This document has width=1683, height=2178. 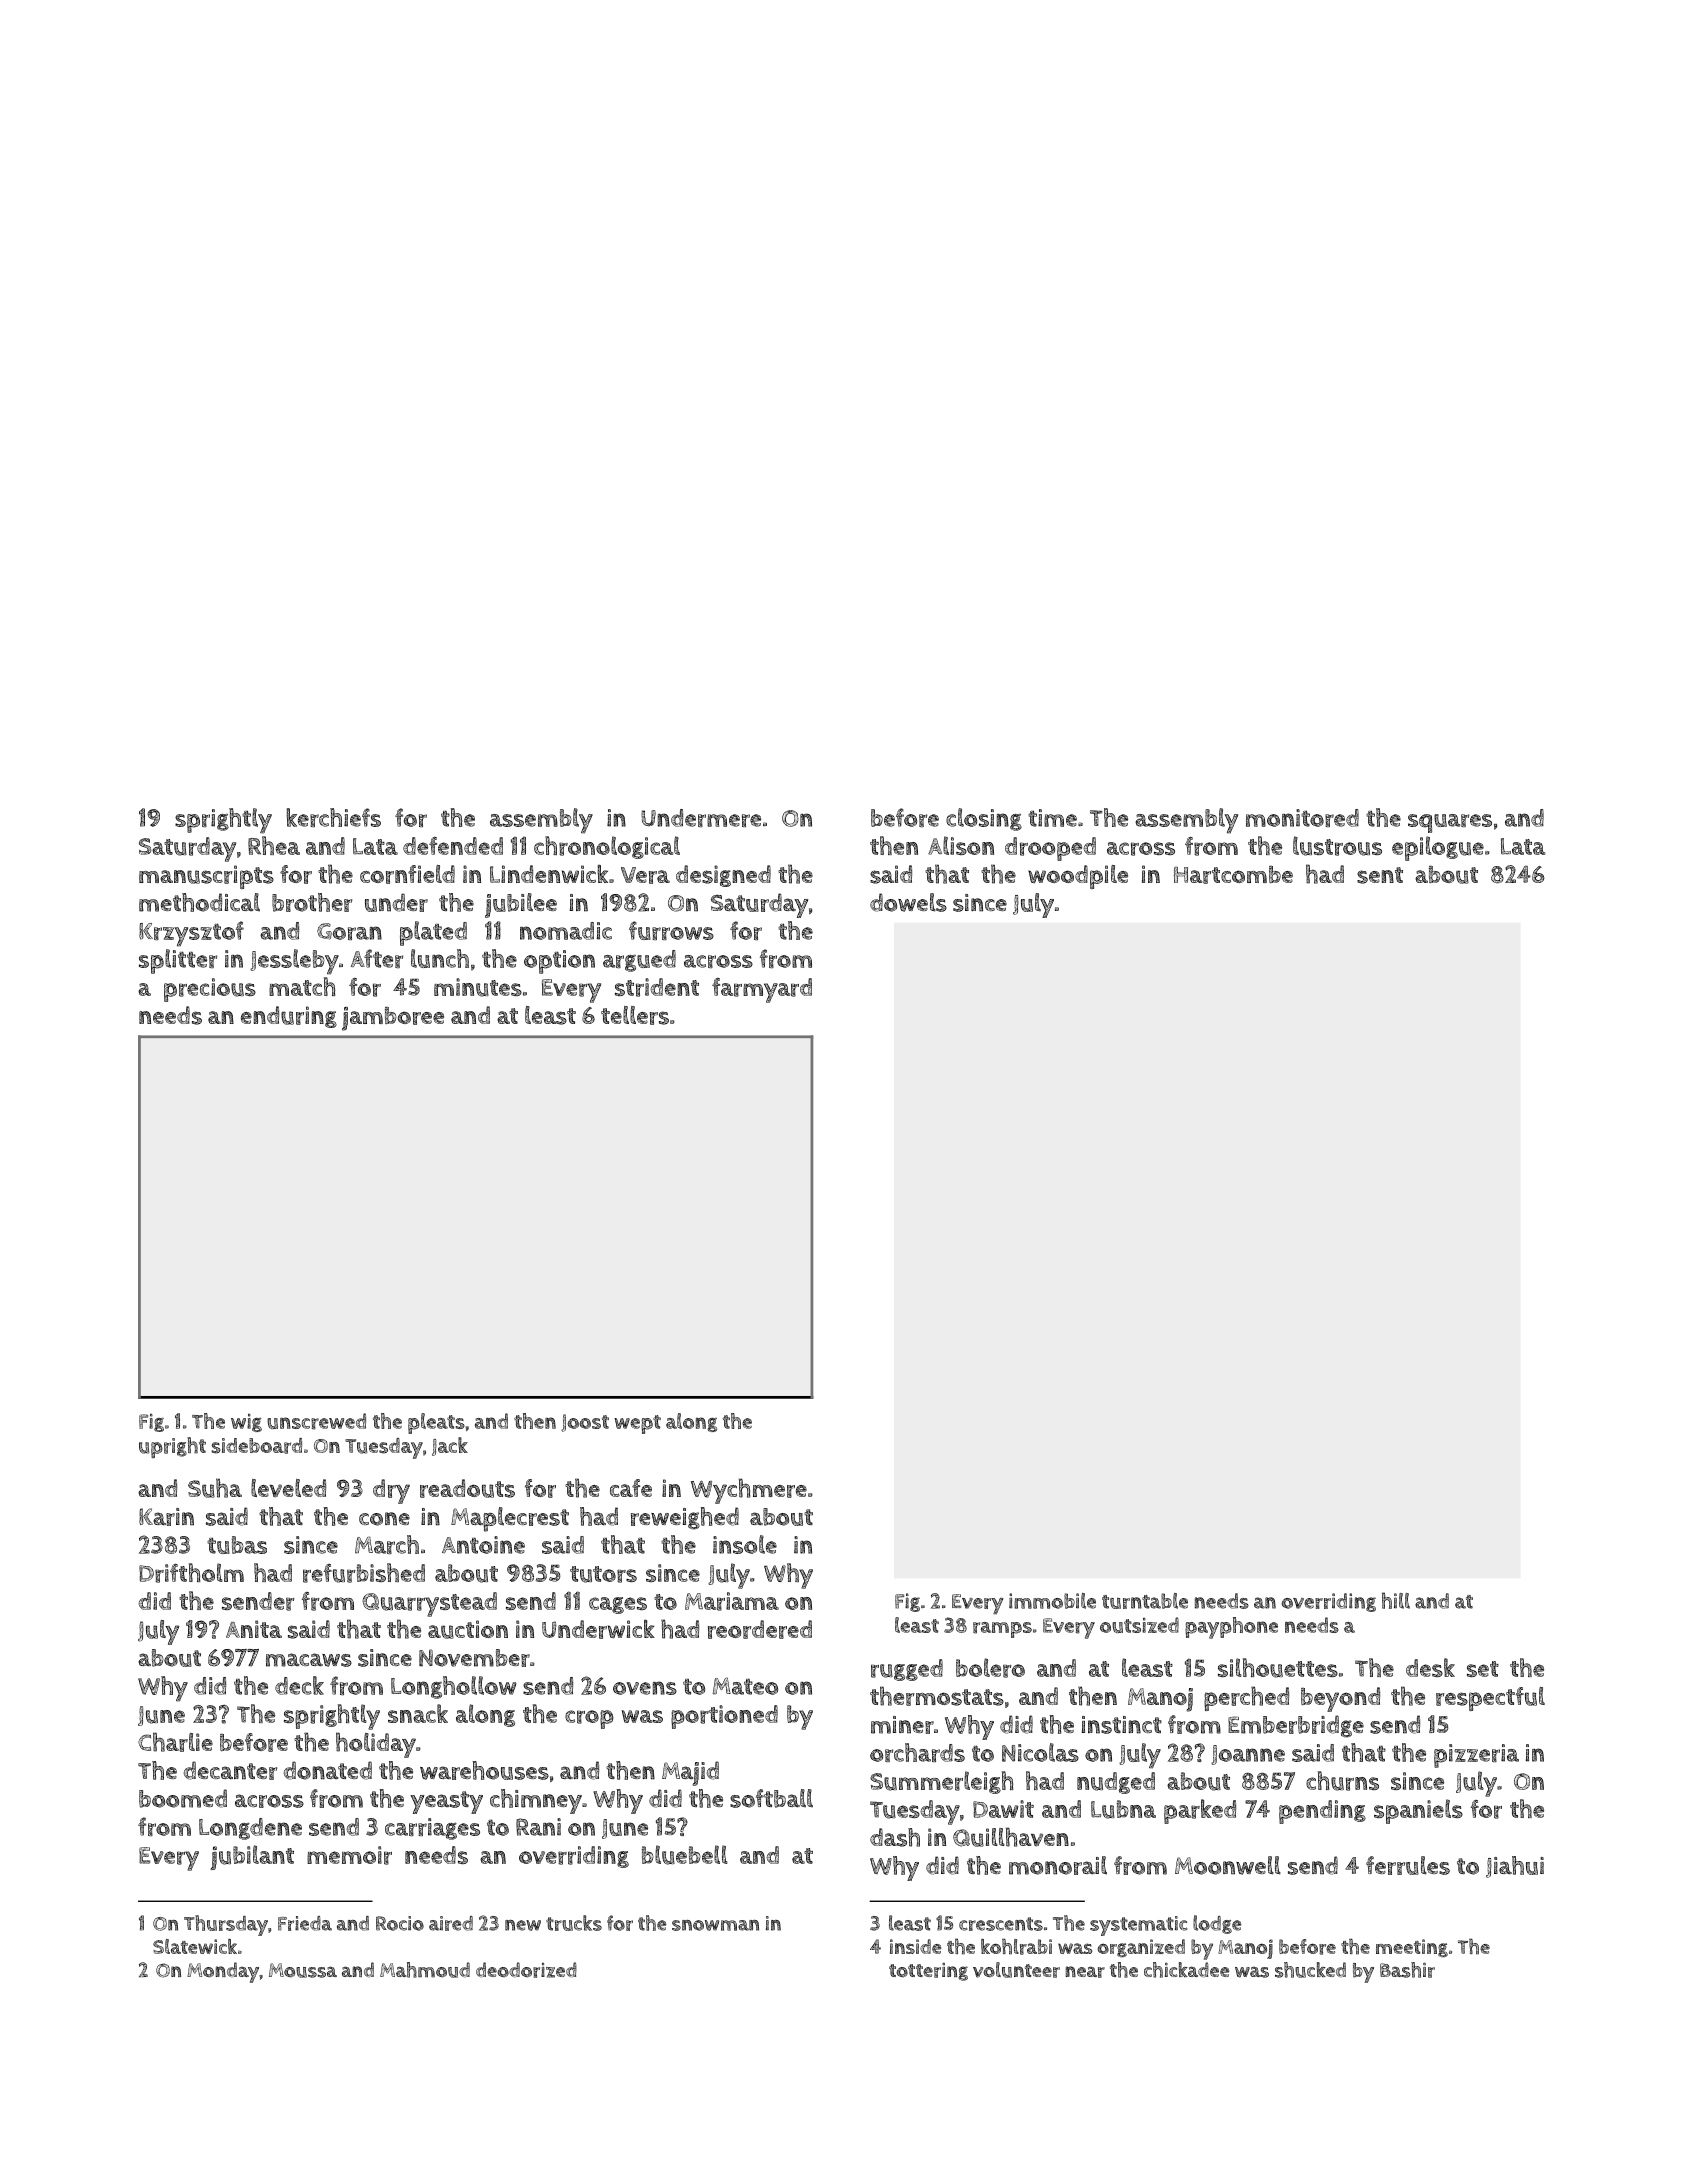 I want to click on Lubna, so click(x=1123, y=1809).
